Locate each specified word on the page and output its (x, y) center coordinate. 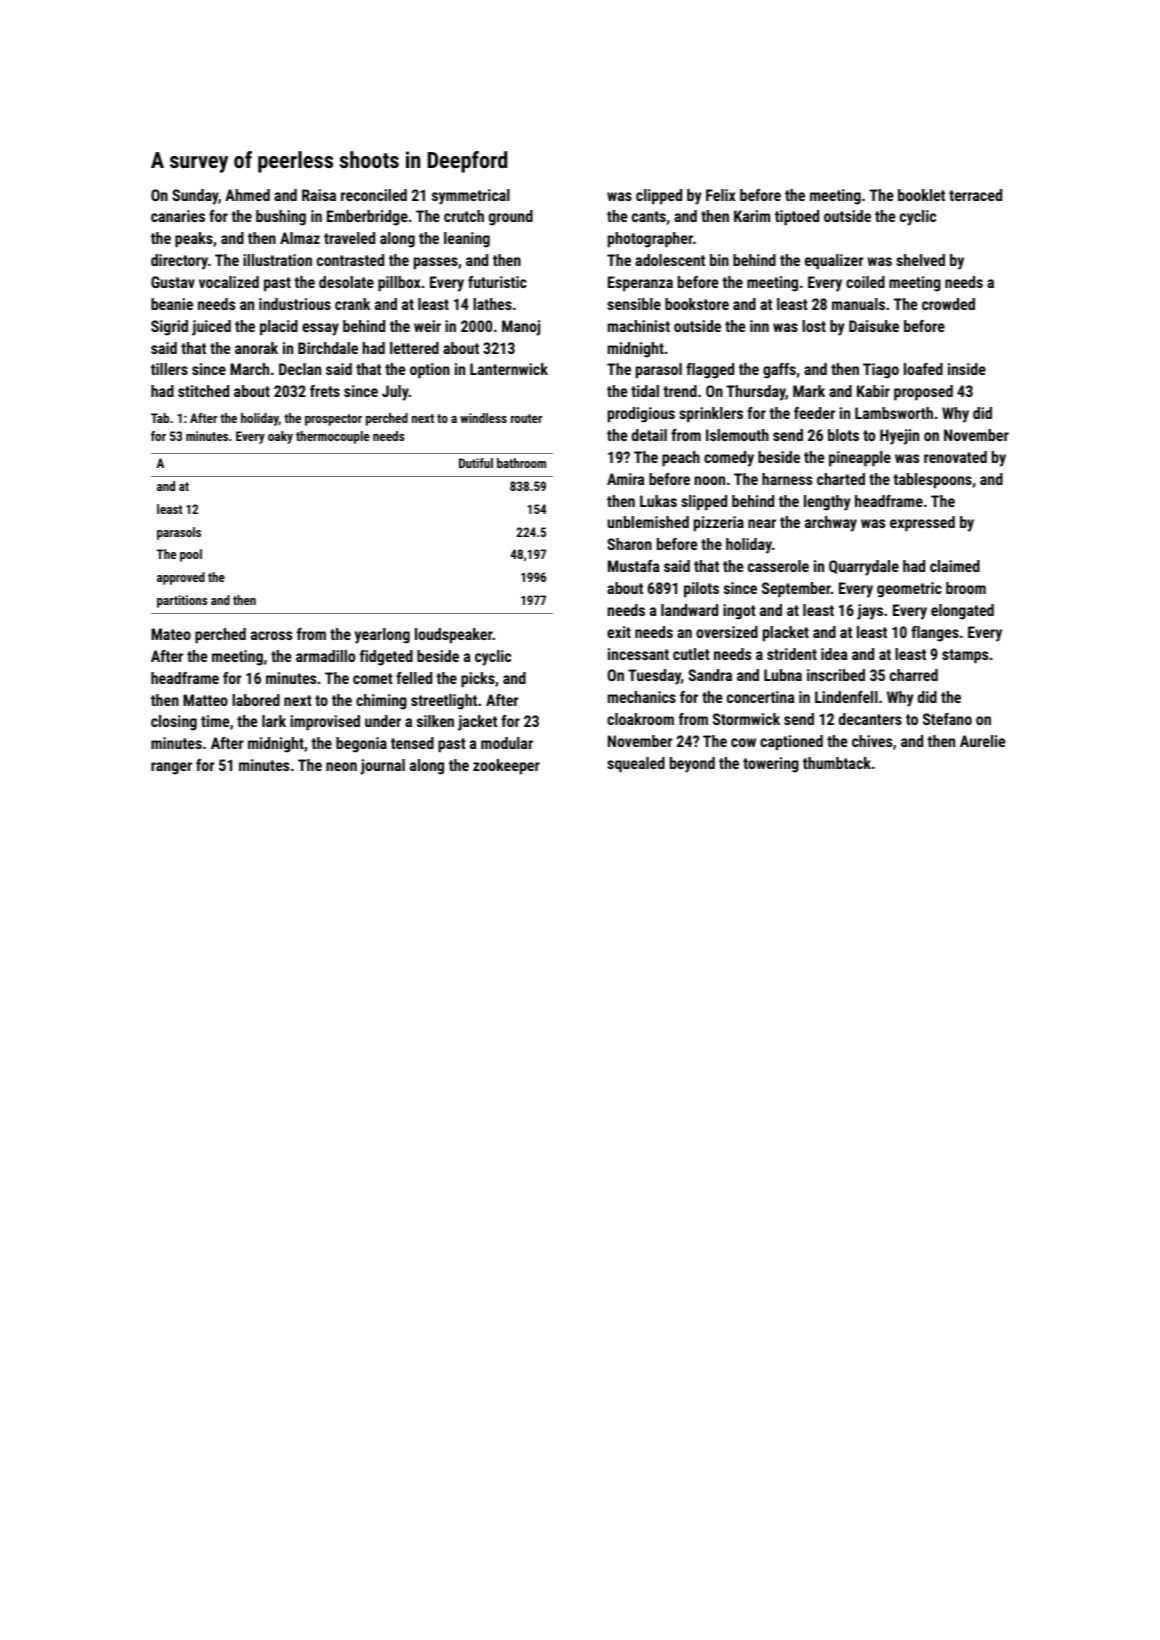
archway (831, 524)
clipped (659, 197)
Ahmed (247, 195)
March (249, 369)
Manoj (521, 328)
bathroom (521, 463)
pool (191, 555)
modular (507, 743)
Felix (721, 195)
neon (341, 766)
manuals (858, 304)
